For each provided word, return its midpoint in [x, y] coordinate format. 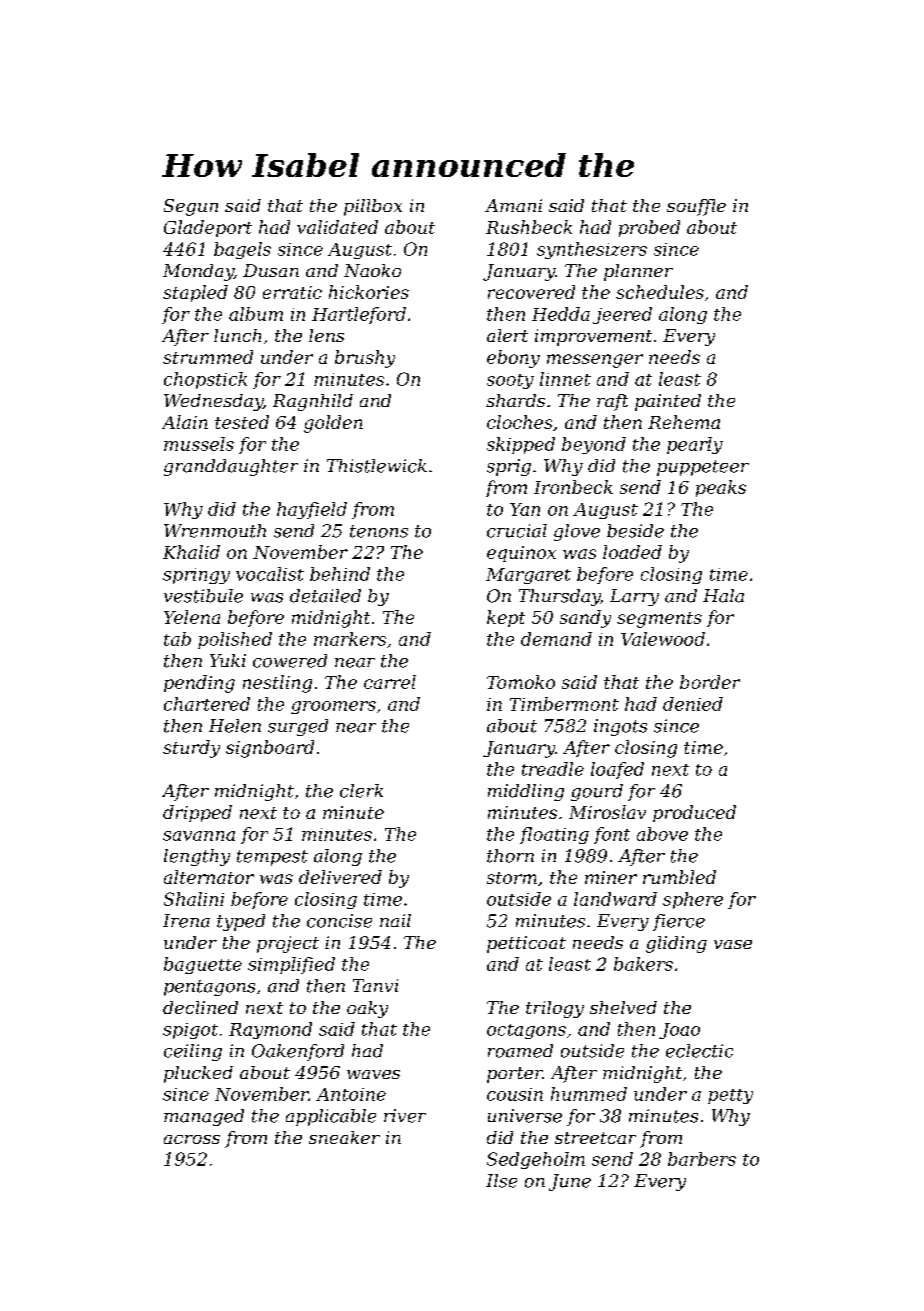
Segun [191, 207]
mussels [199, 444]
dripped [197, 813]
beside [635, 531]
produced [694, 813]
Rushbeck [529, 227]
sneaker [344, 1137]
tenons [379, 531]
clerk [361, 791]
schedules [660, 292]
